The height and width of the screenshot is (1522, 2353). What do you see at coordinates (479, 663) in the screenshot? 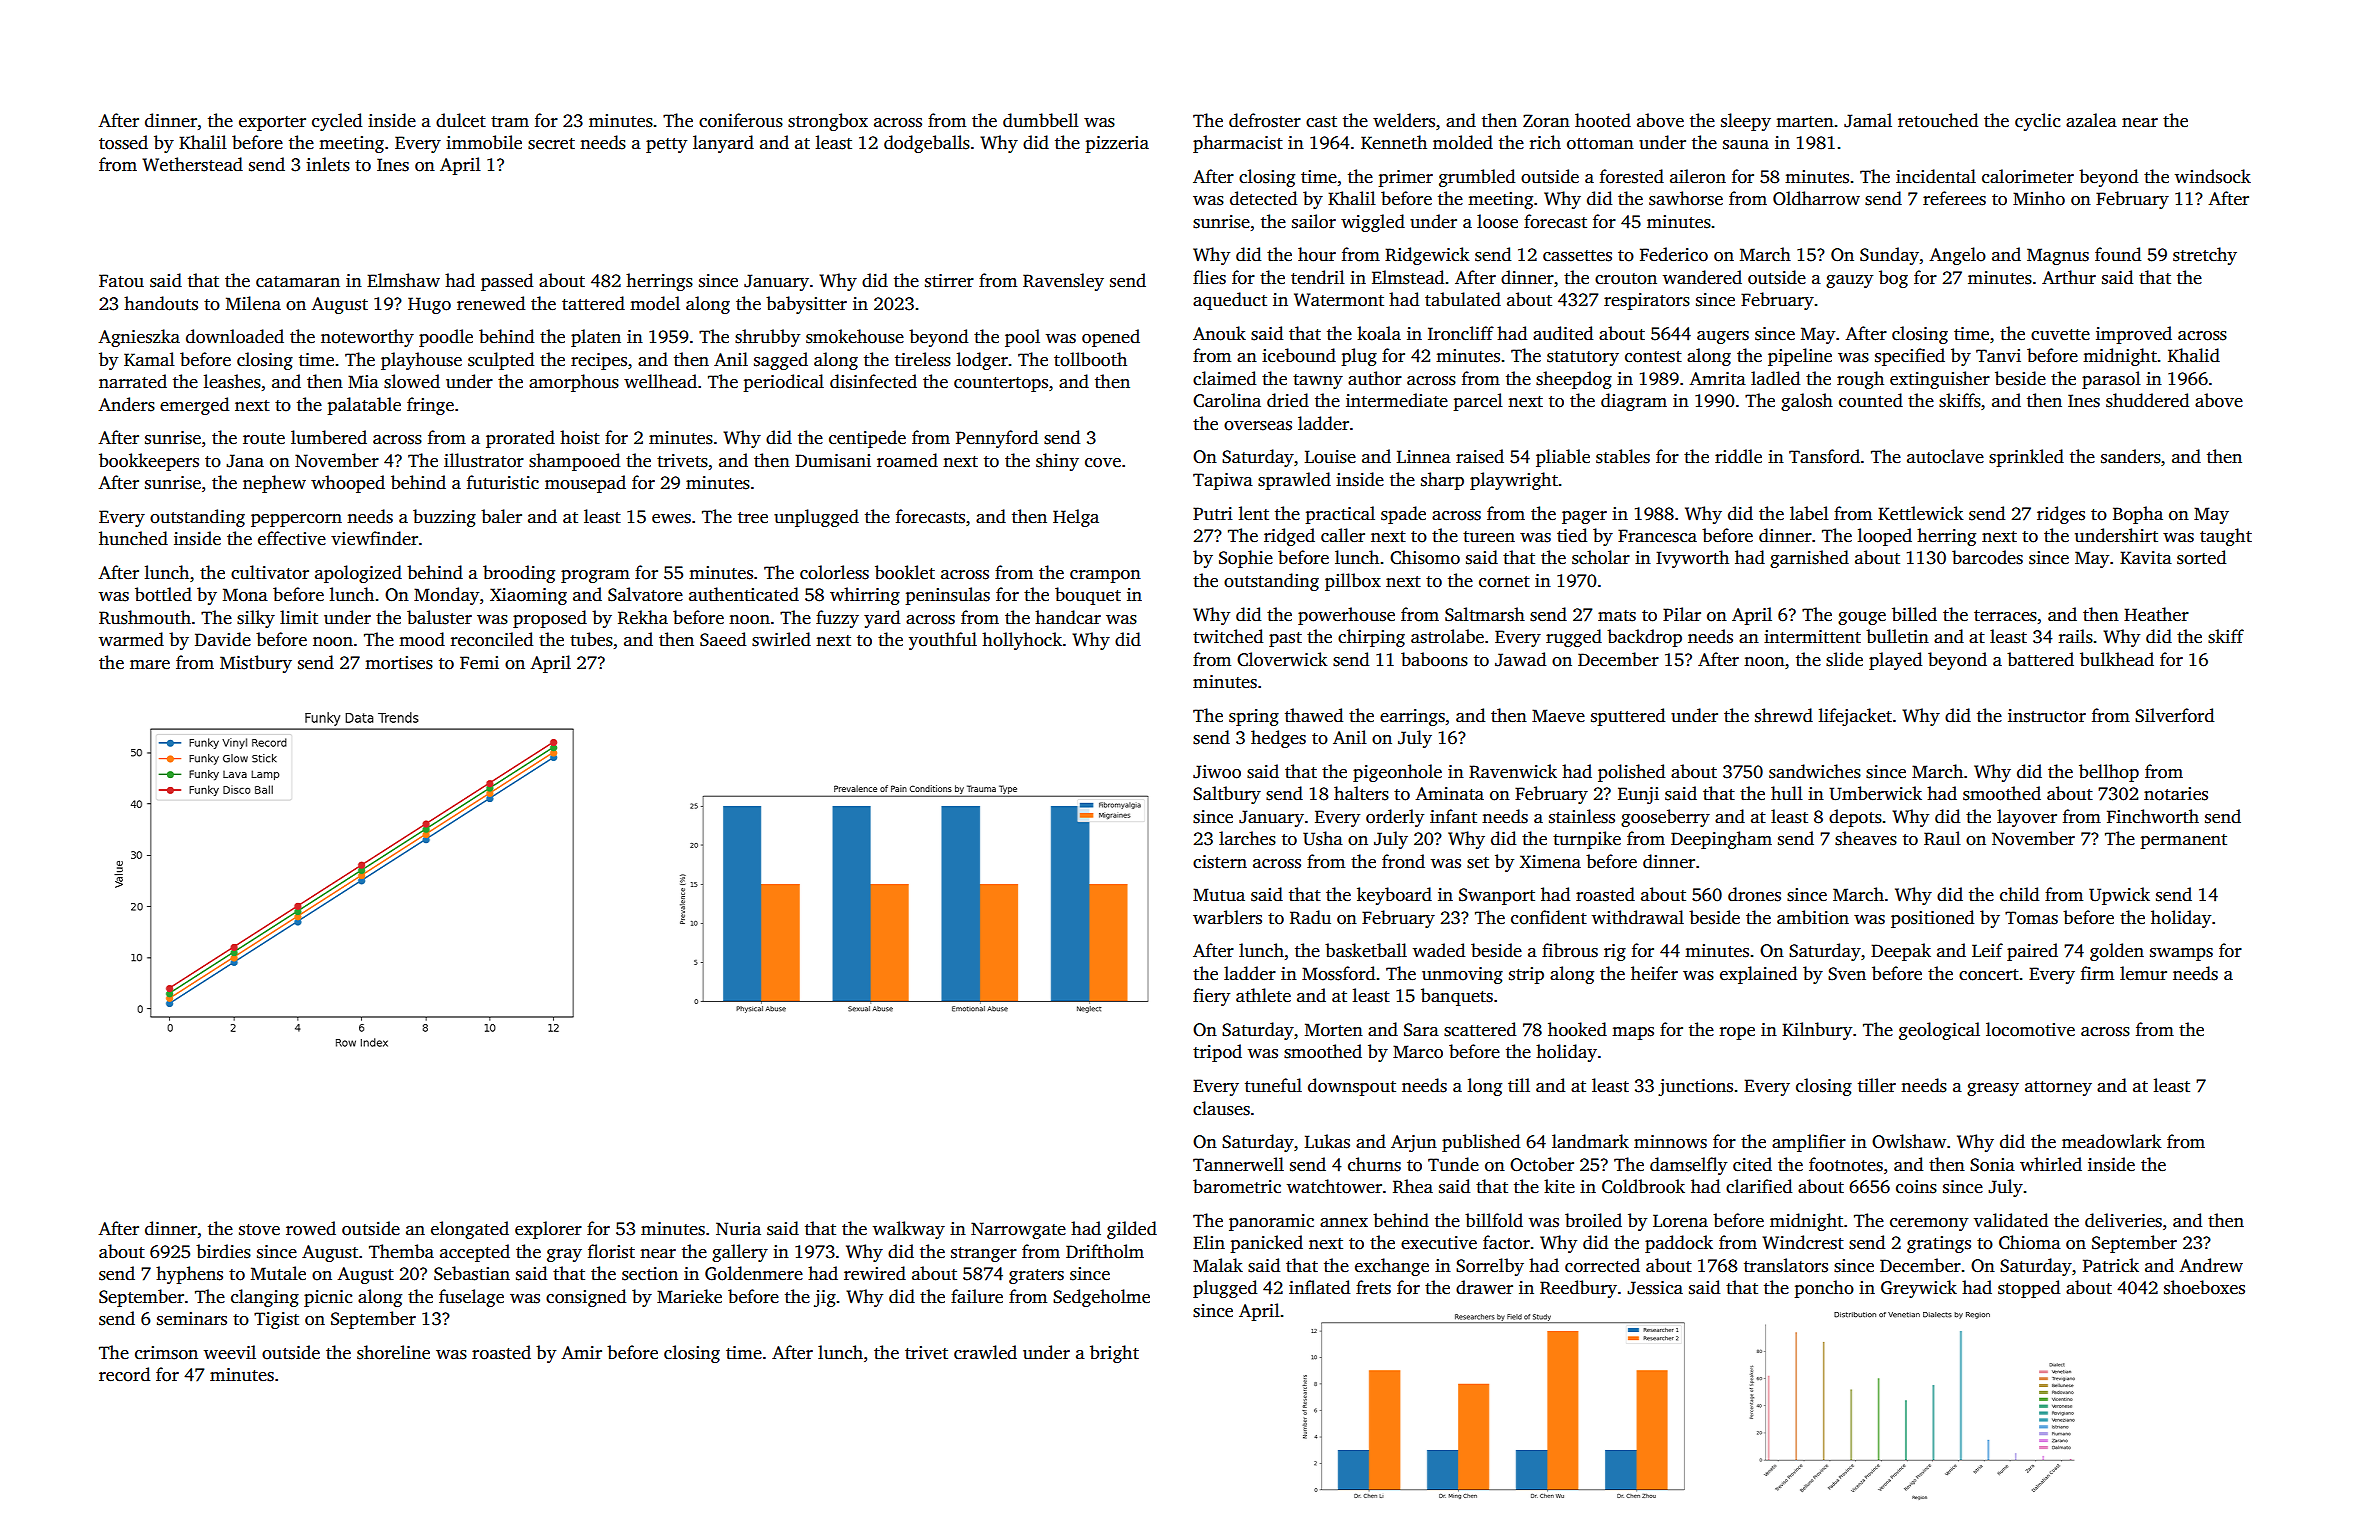
I see `Femi` at bounding box center [479, 663].
